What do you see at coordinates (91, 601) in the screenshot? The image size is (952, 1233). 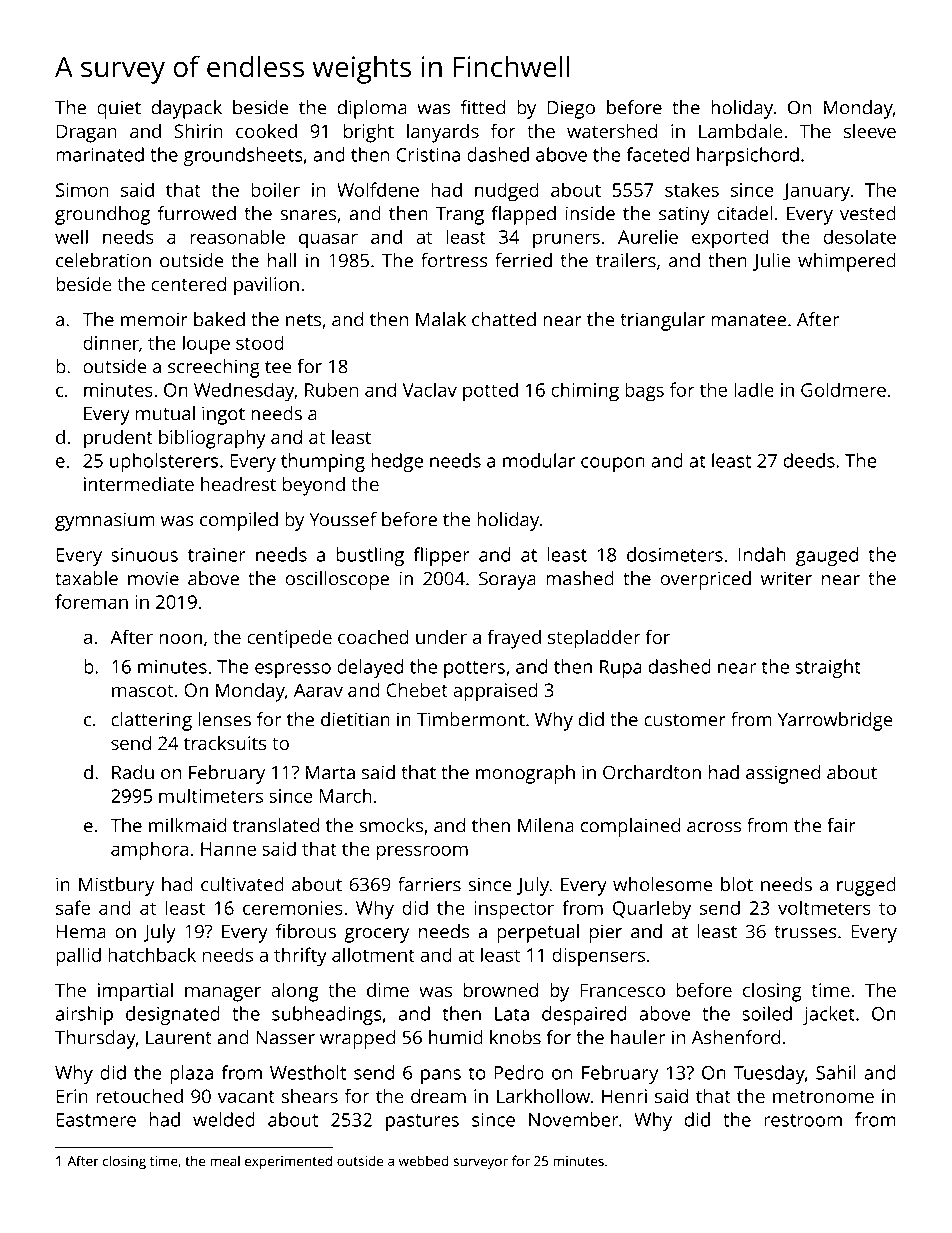 I see `foreman` at bounding box center [91, 601].
